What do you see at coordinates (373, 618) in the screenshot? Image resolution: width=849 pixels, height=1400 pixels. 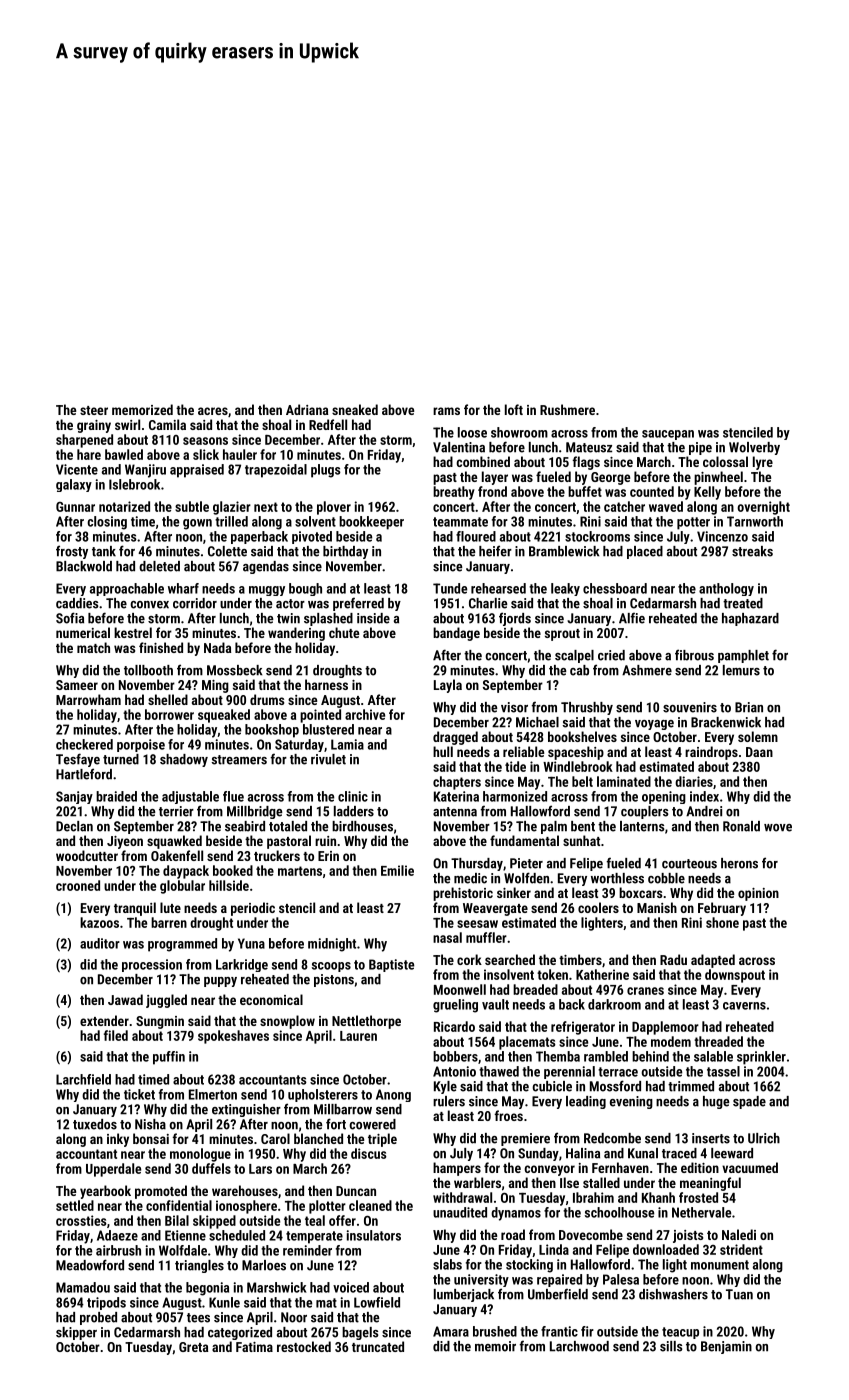 I see `inside` at bounding box center [373, 618].
